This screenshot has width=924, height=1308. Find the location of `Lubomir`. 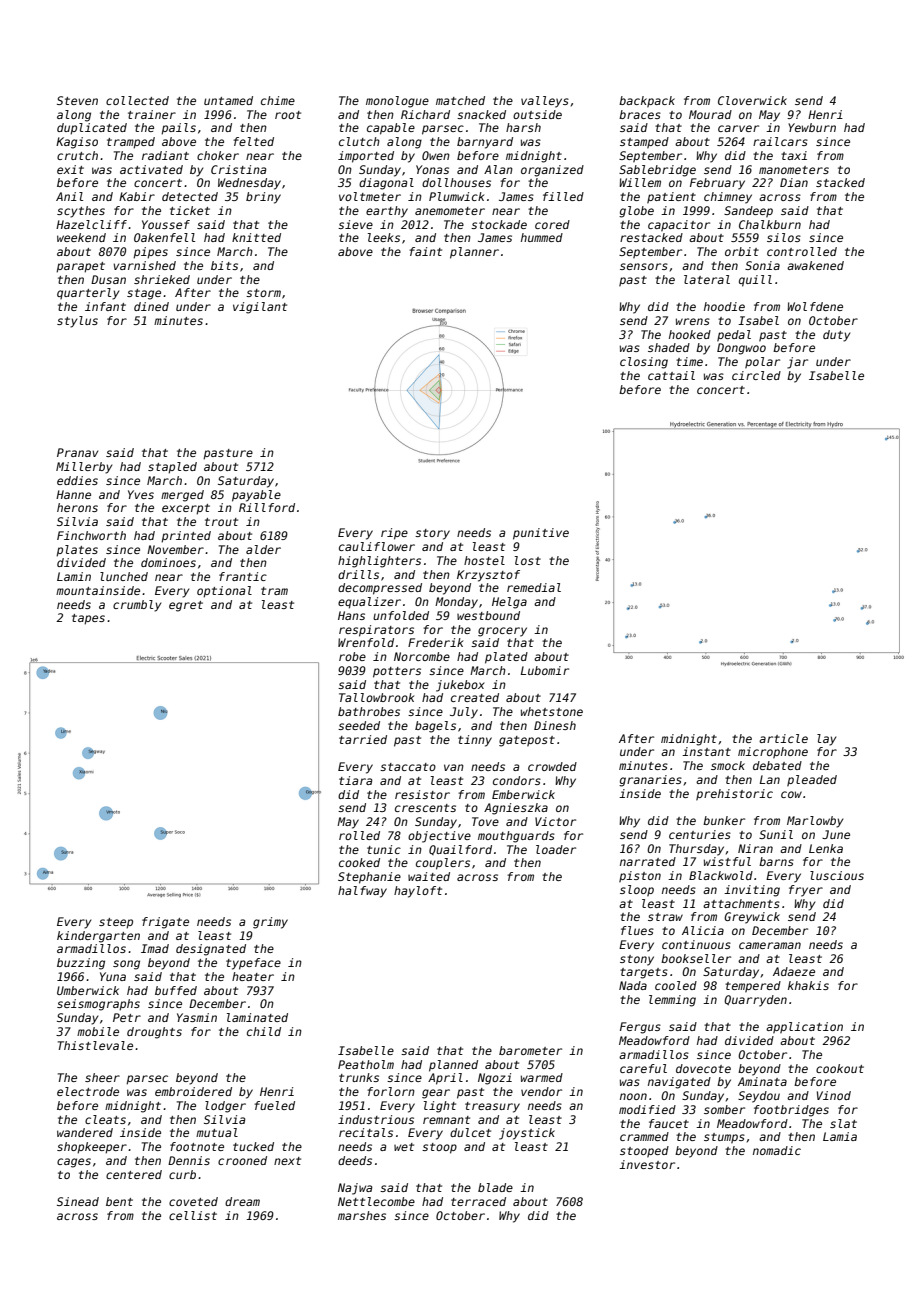

Lubomir is located at coordinates (545, 670).
